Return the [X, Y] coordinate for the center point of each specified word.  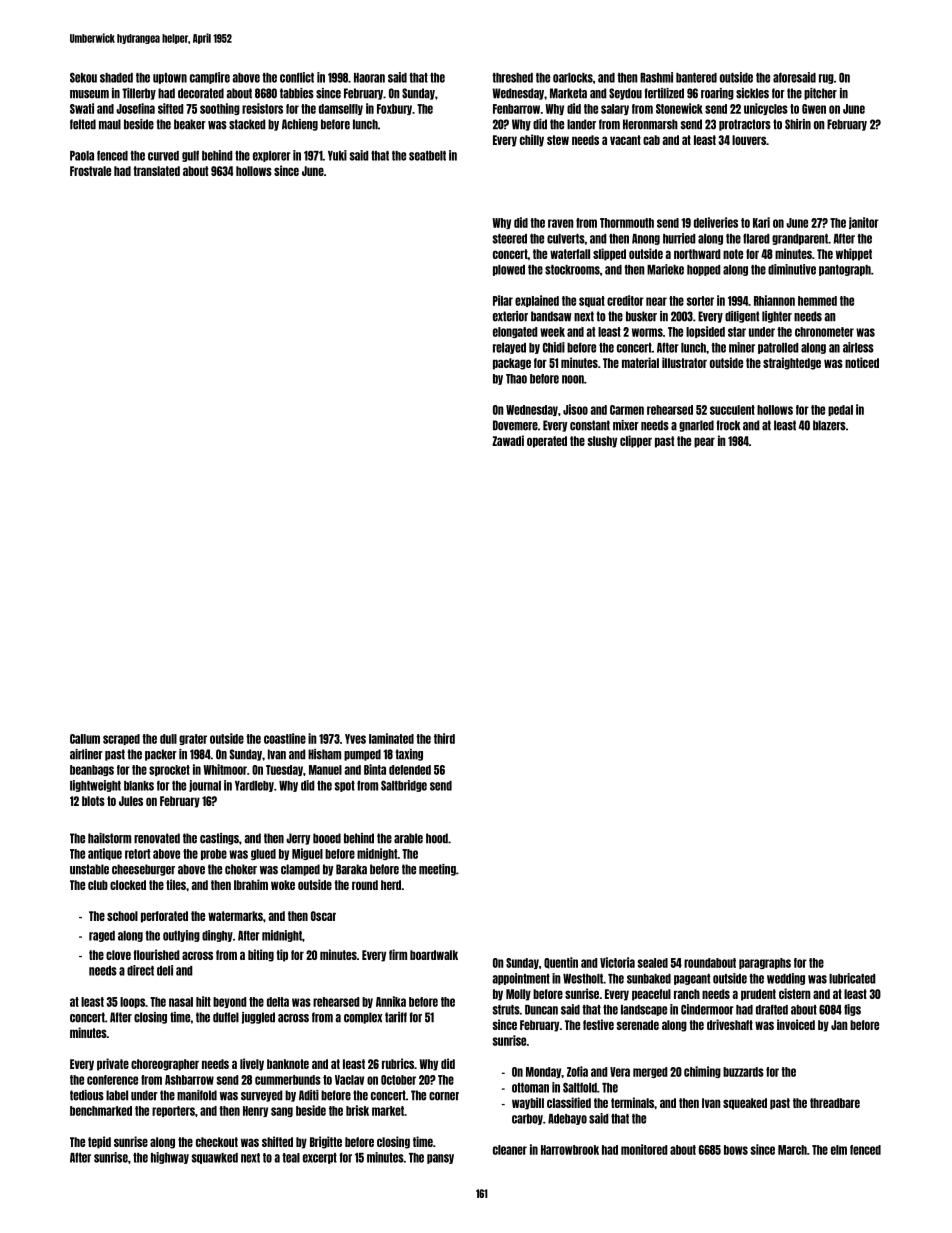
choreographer [165, 1065]
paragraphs [765, 963]
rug [826, 79]
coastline [285, 738]
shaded [116, 78]
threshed [512, 78]
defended [410, 770]
